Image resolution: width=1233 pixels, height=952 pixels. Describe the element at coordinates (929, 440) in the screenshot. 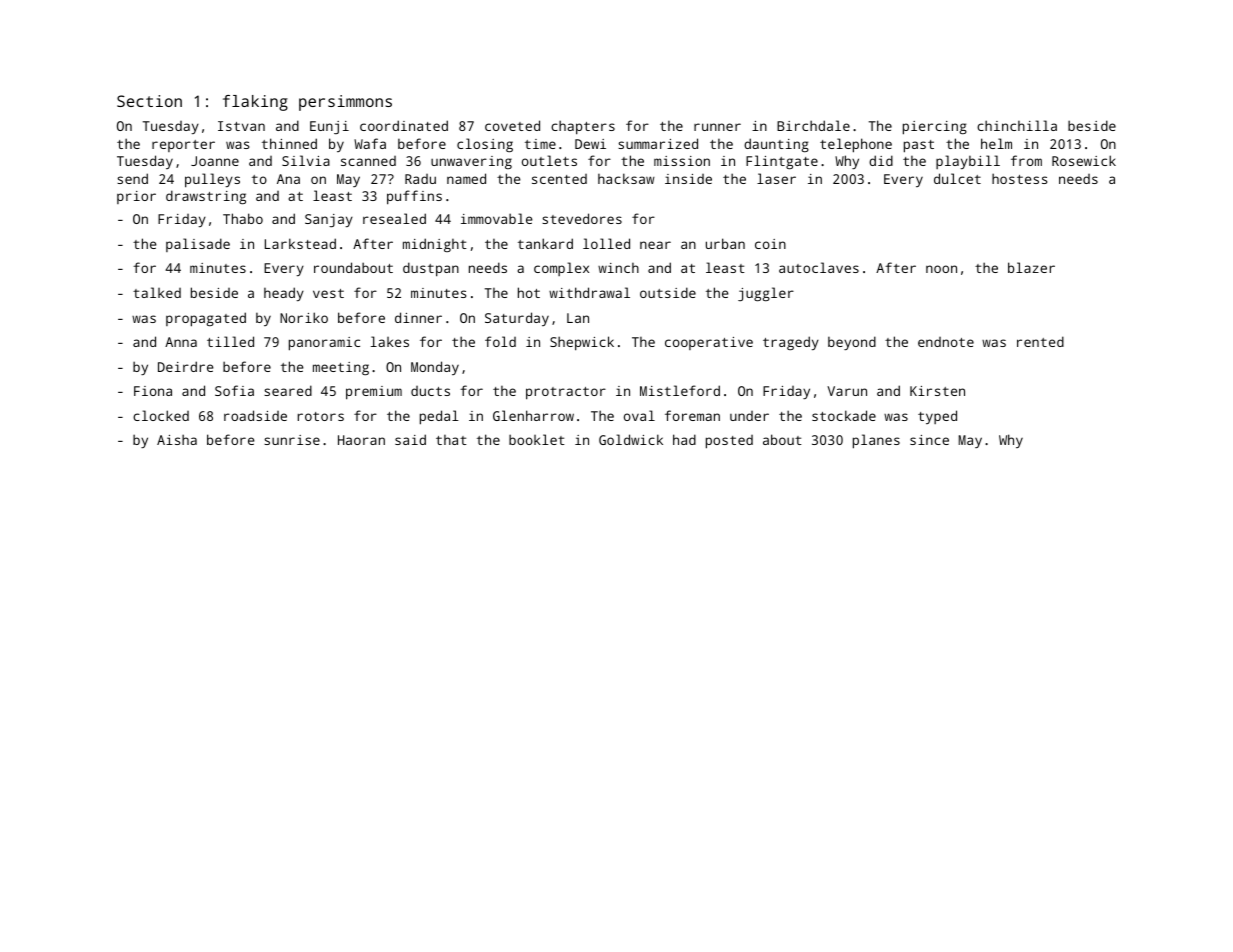

I see `since` at that location.
